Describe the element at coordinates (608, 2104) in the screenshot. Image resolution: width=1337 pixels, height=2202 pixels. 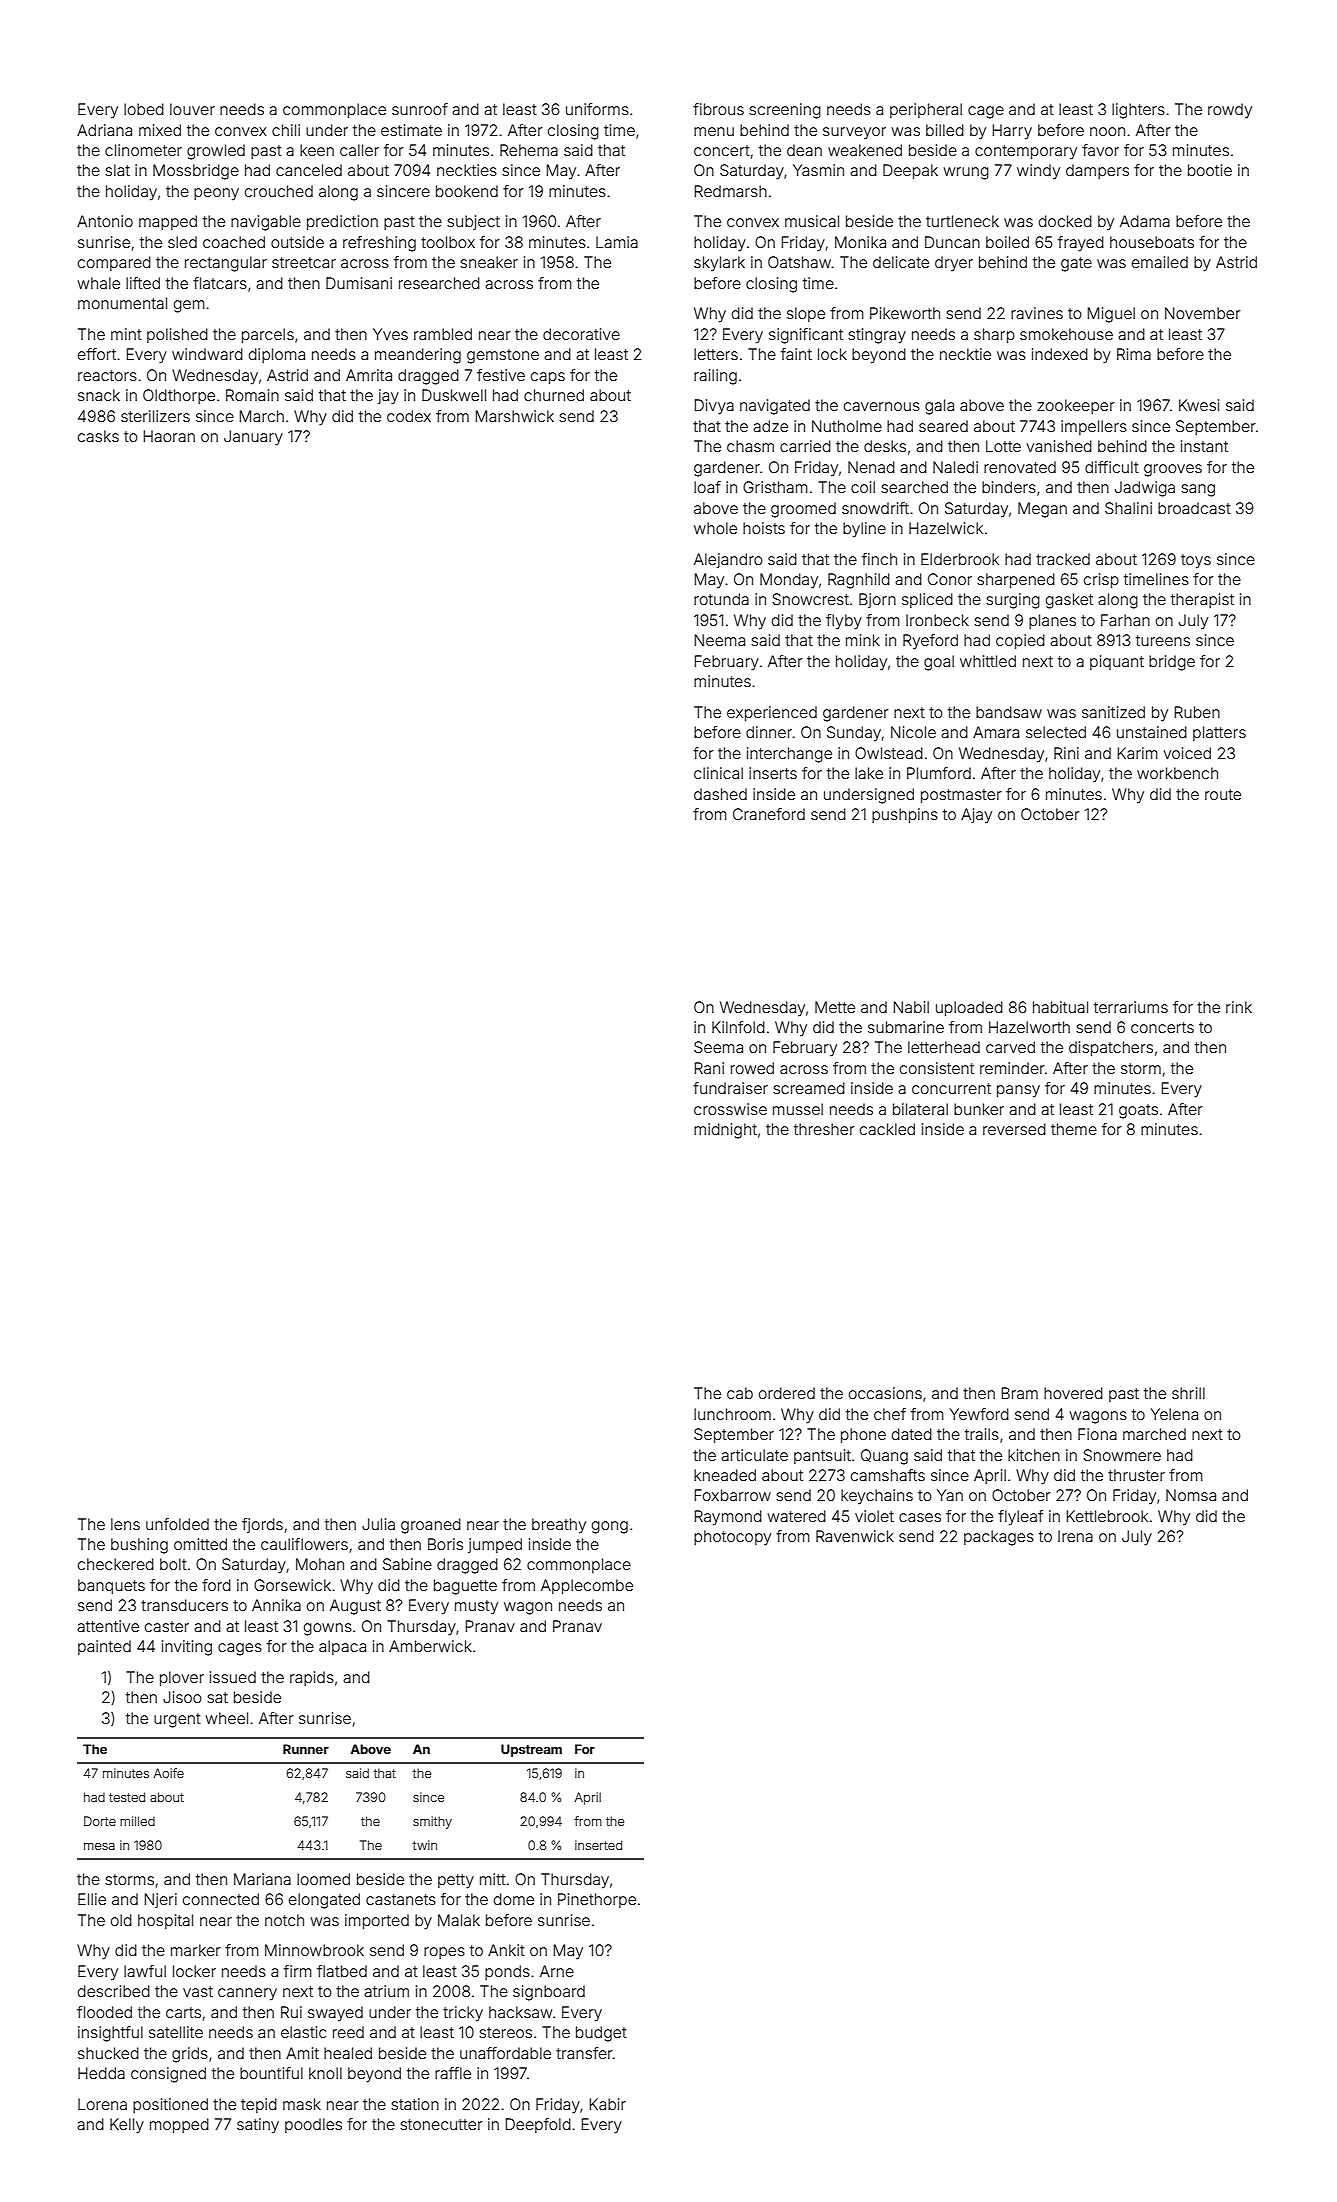
I see `Kabir` at that location.
